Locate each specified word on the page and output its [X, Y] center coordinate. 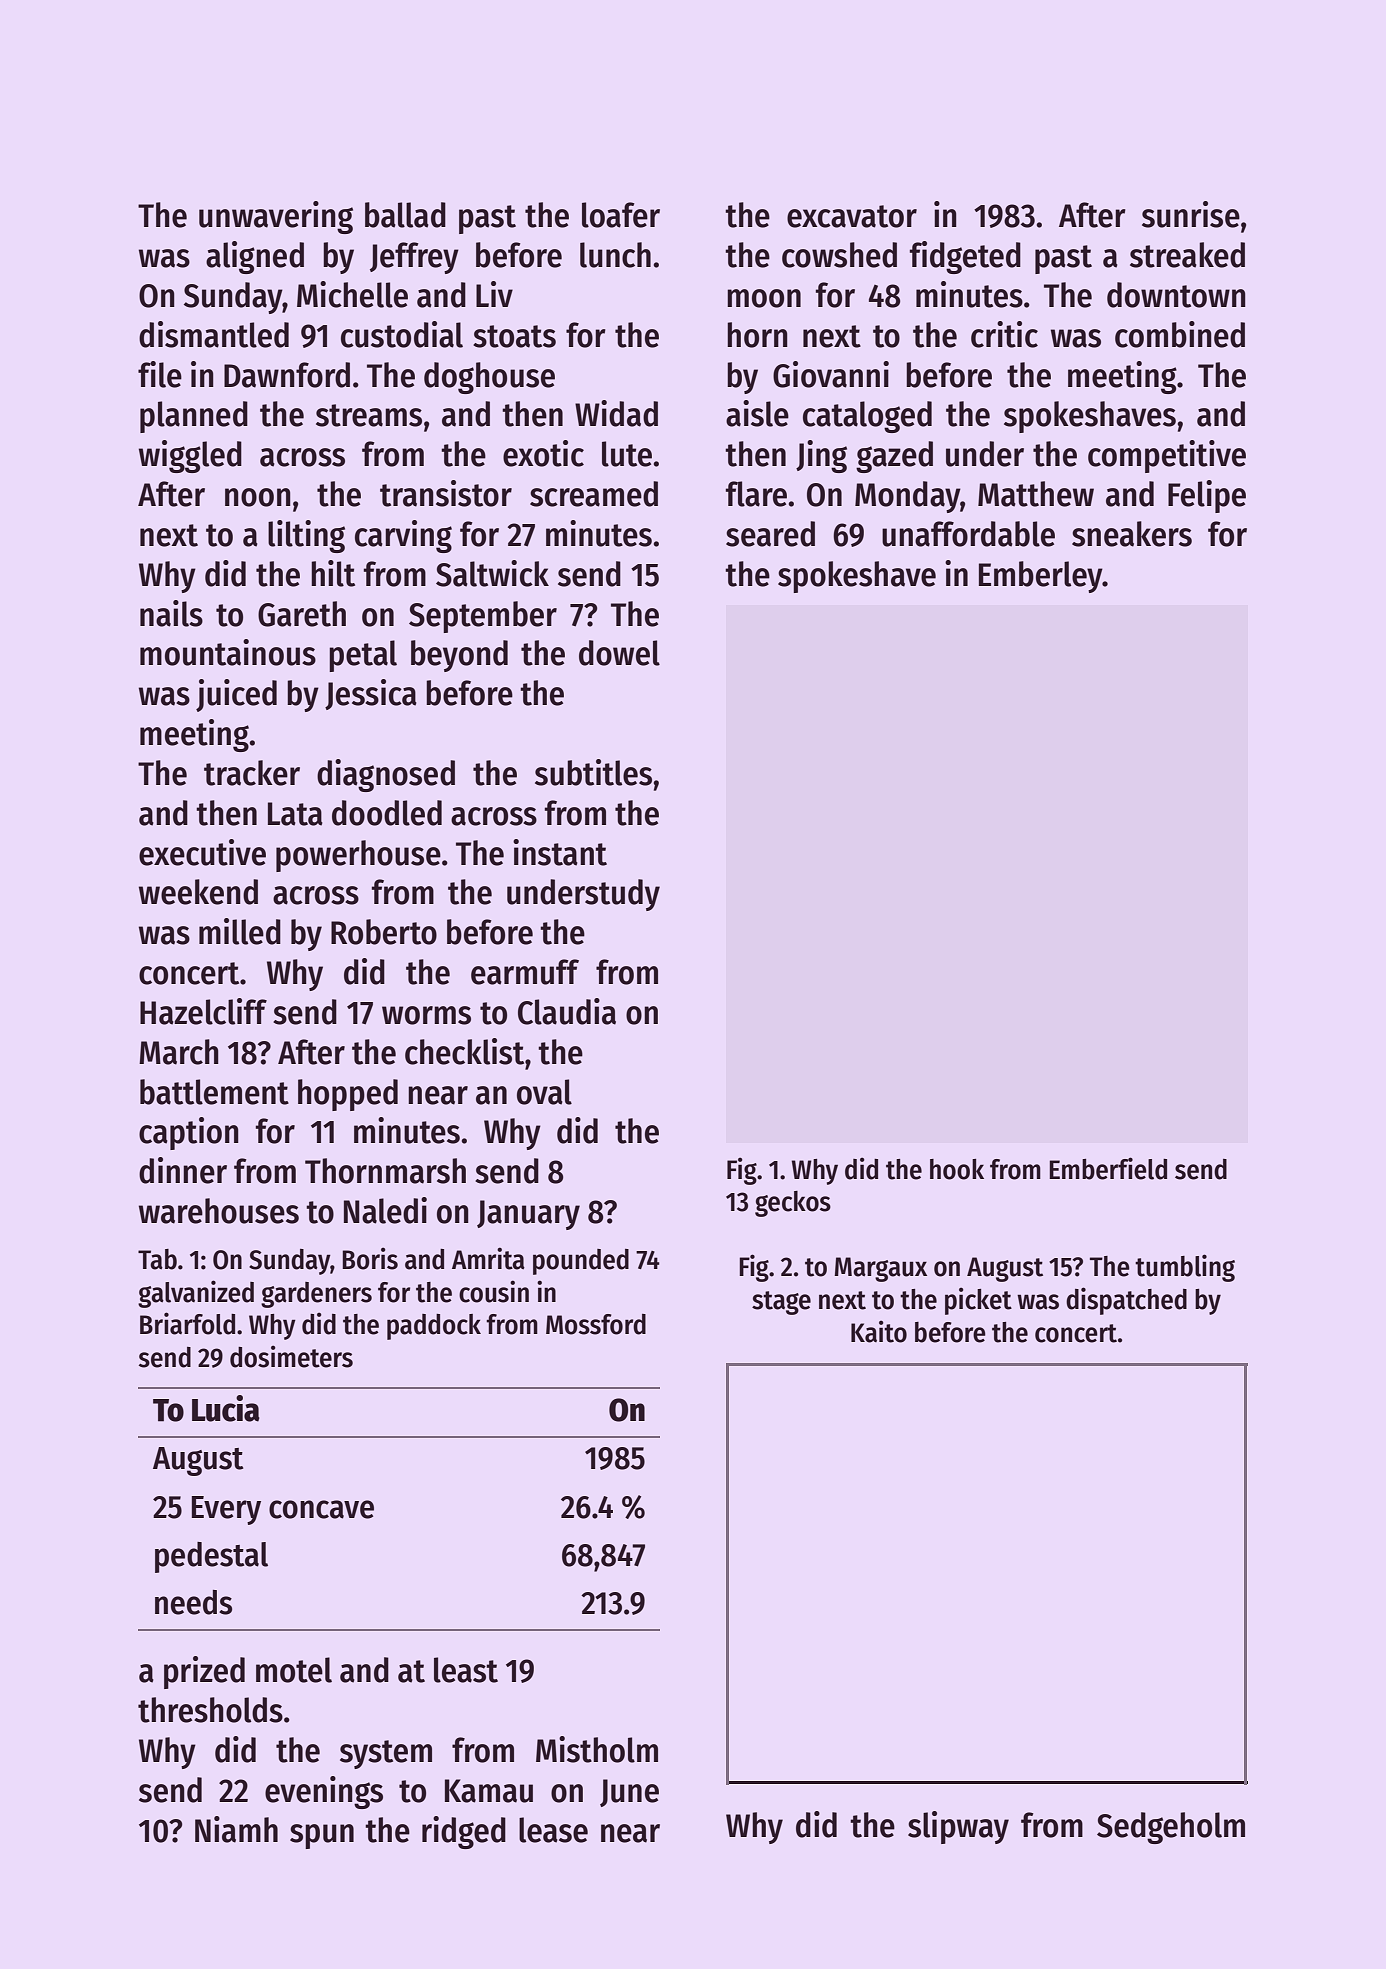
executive [202, 852]
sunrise [1191, 214]
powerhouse [358, 856]
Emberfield [1108, 1168]
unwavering [276, 217]
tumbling [1185, 1268]
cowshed [839, 255]
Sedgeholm [1171, 1828]
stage [781, 1303]
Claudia [567, 1011]
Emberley [1041, 577]
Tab [157, 1259]
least [466, 1670]
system [386, 1754]
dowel [619, 653]
